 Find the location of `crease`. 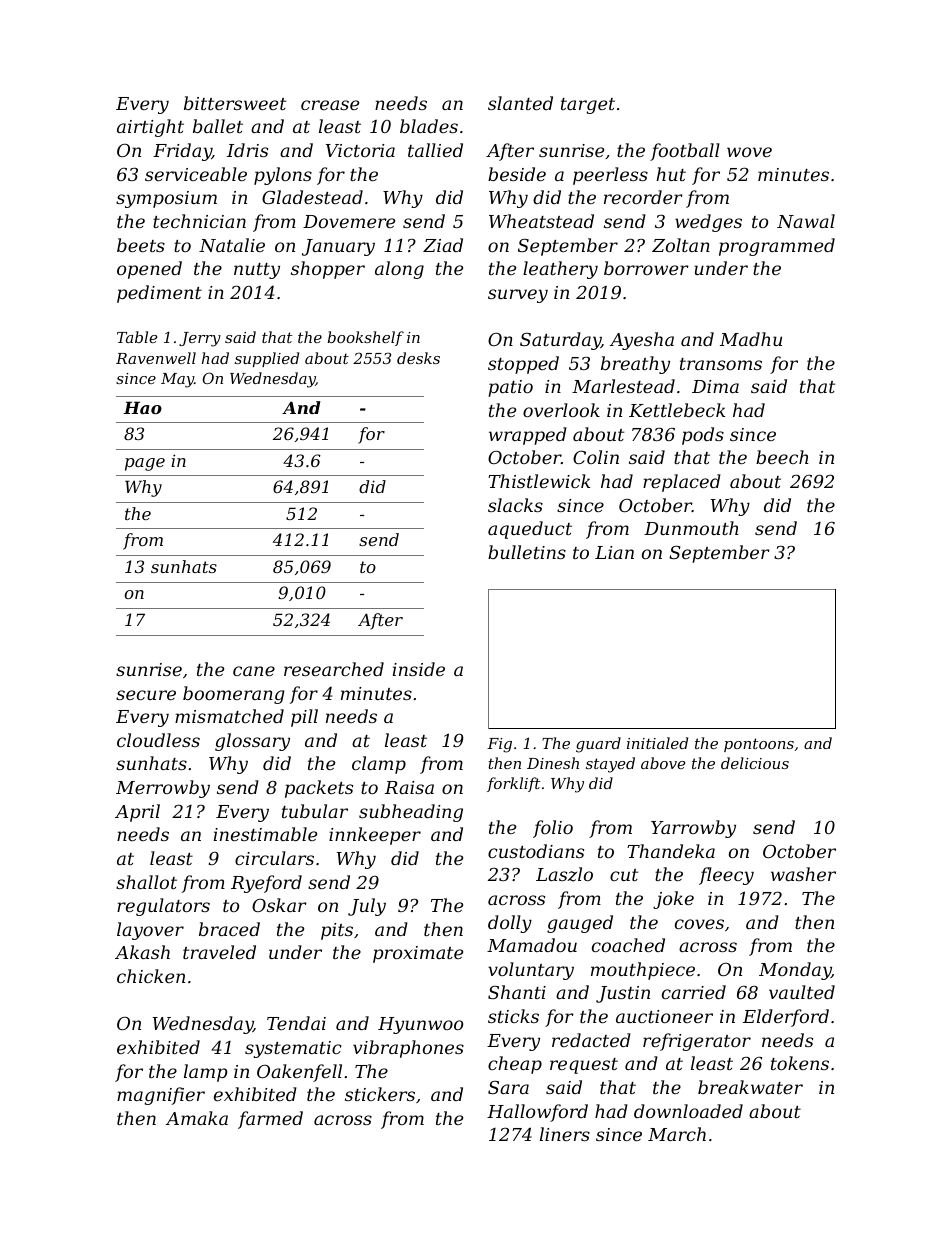

crease is located at coordinates (330, 105).
